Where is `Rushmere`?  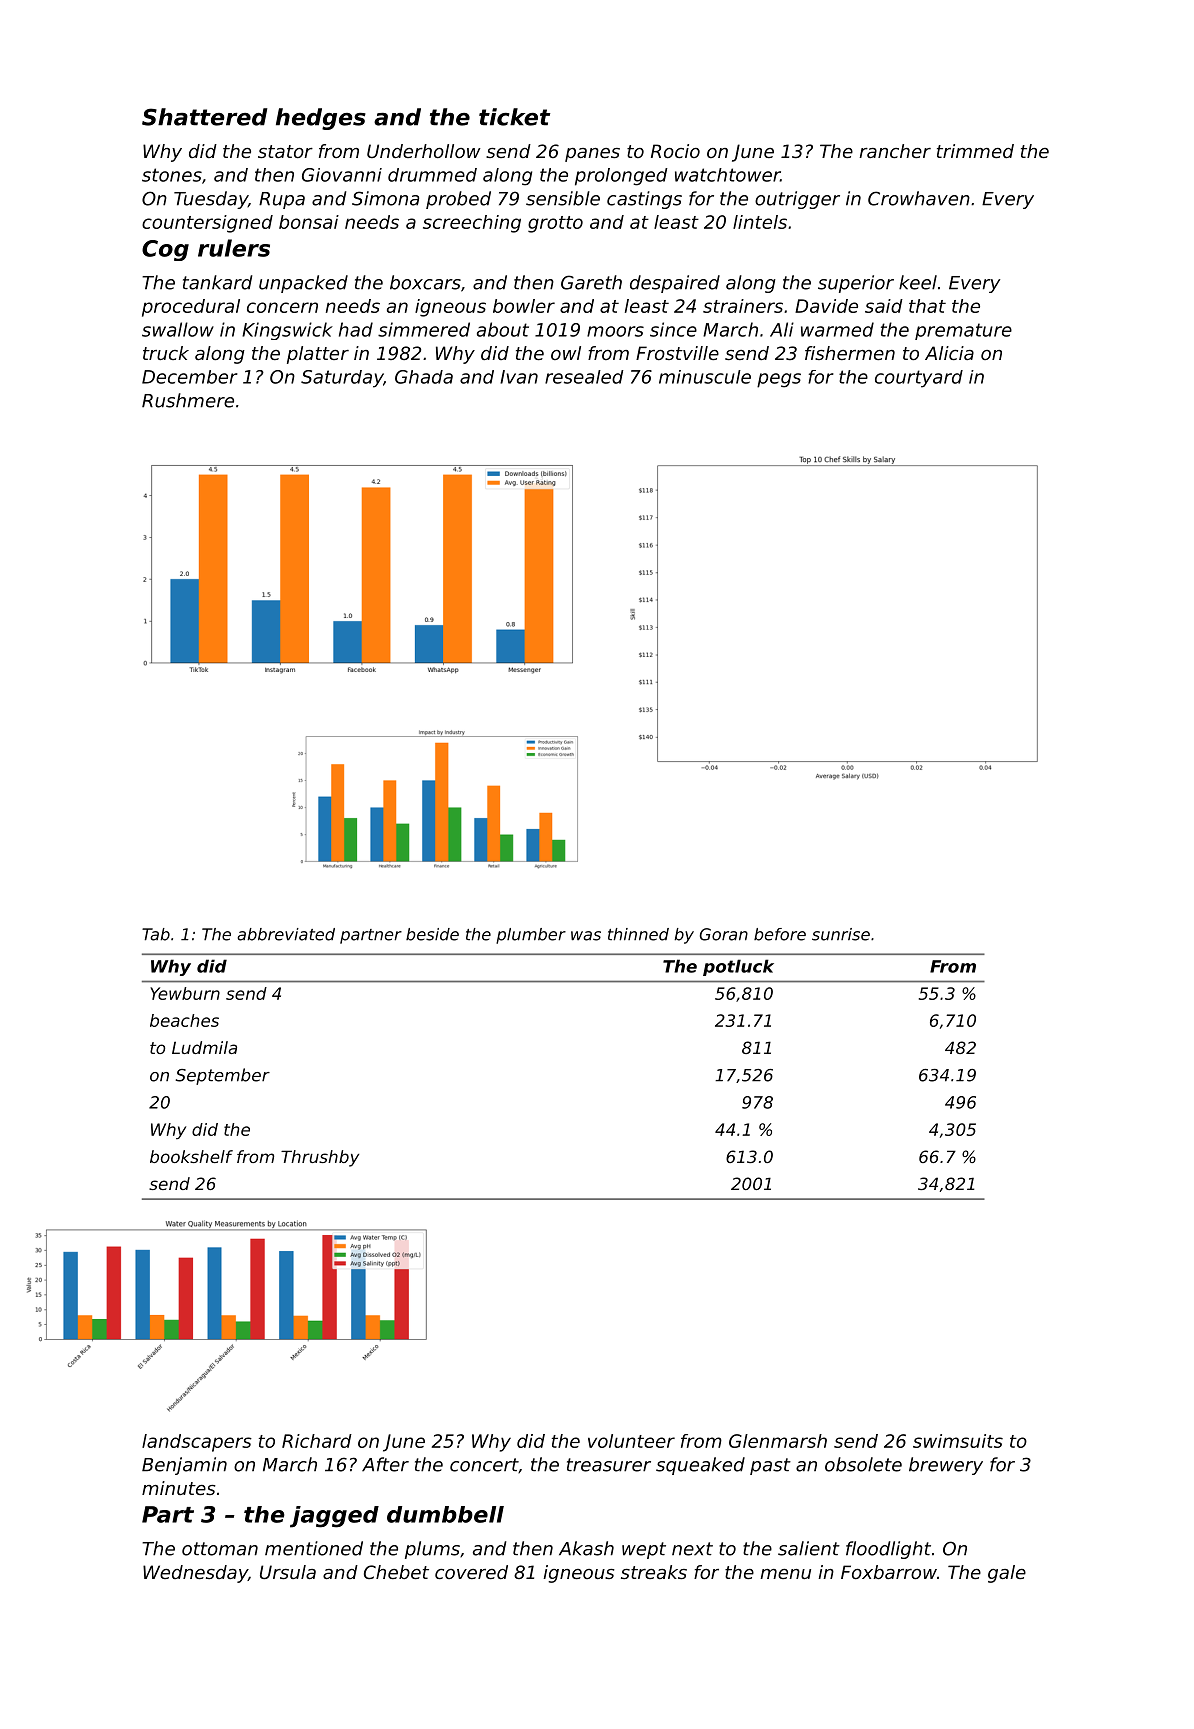
Rushmere is located at coordinates (188, 400).
